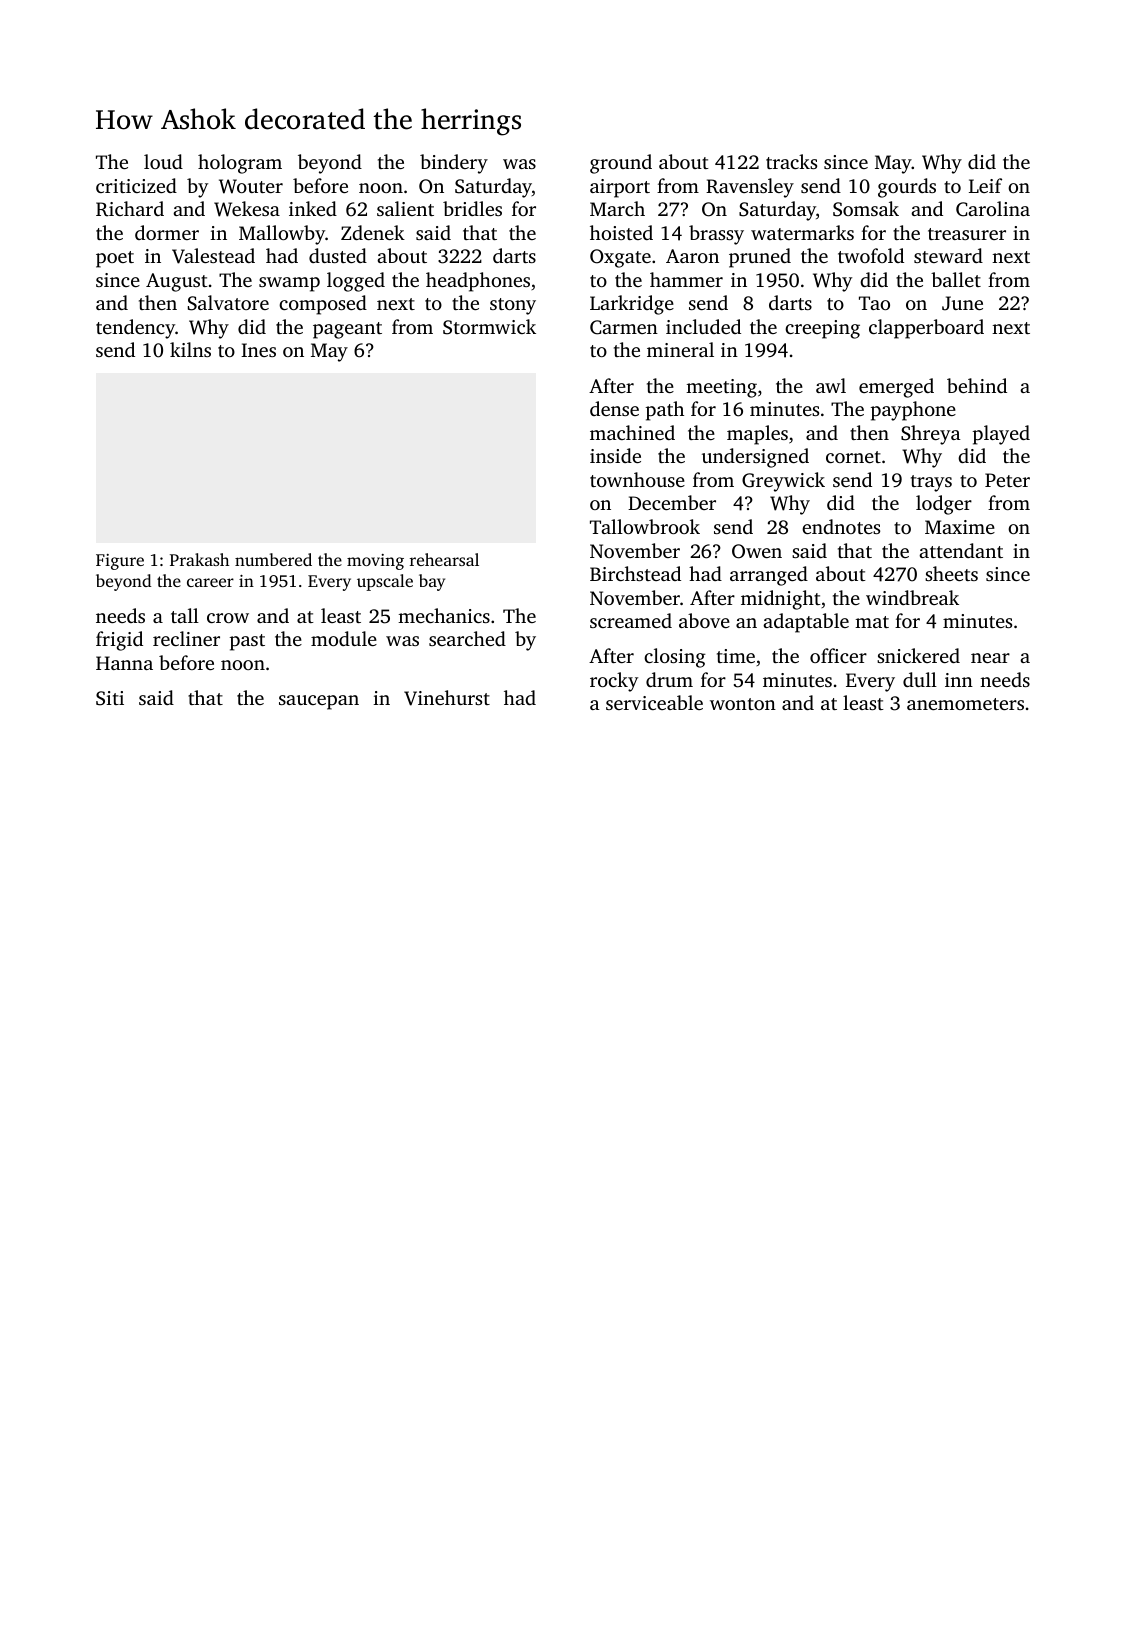 The height and width of the screenshot is (1630, 1126). What do you see at coordinates (631, 620) in the screenshot?
I see `screamed` at bounding box center [631, 620].
